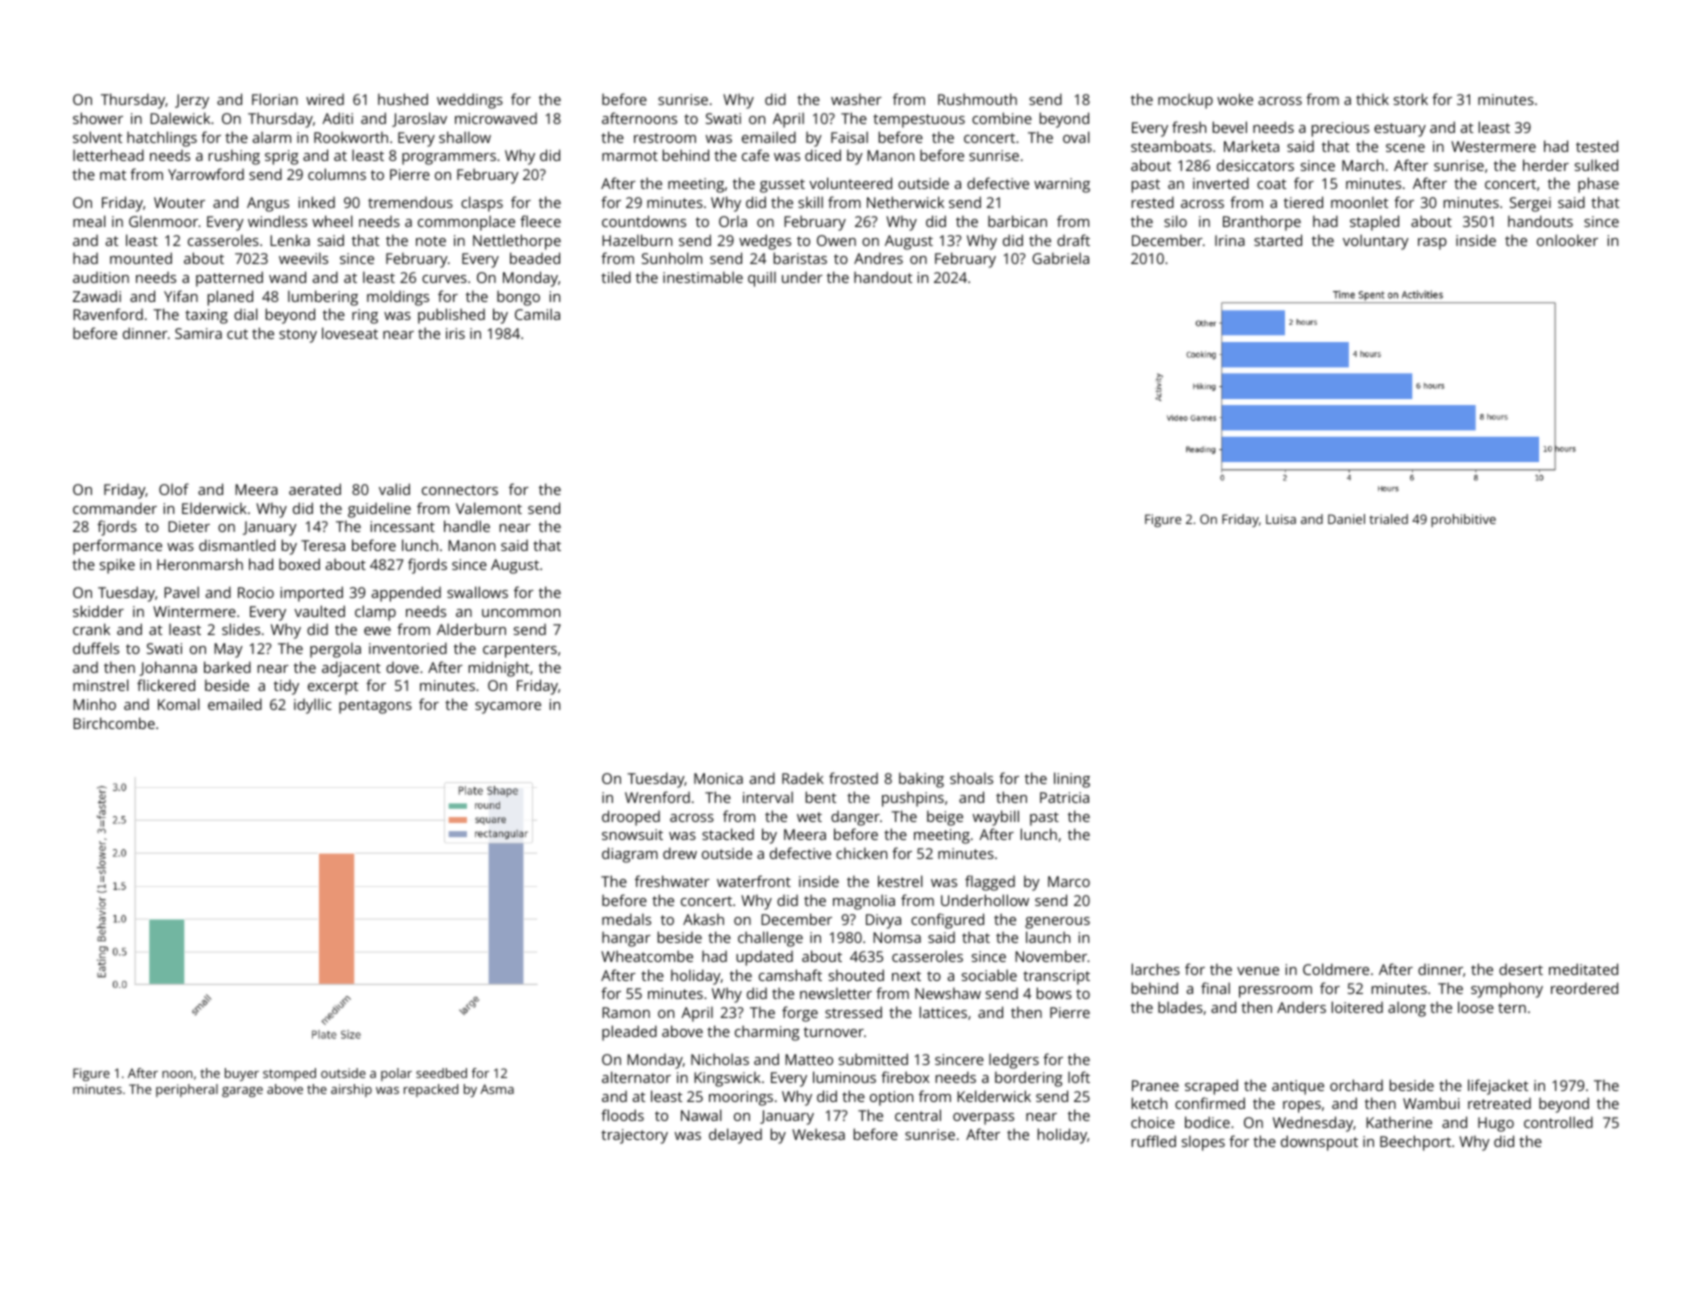  Describe the element at coordinates (1154, 1141) in the document. I see `ruffled` at that location.
